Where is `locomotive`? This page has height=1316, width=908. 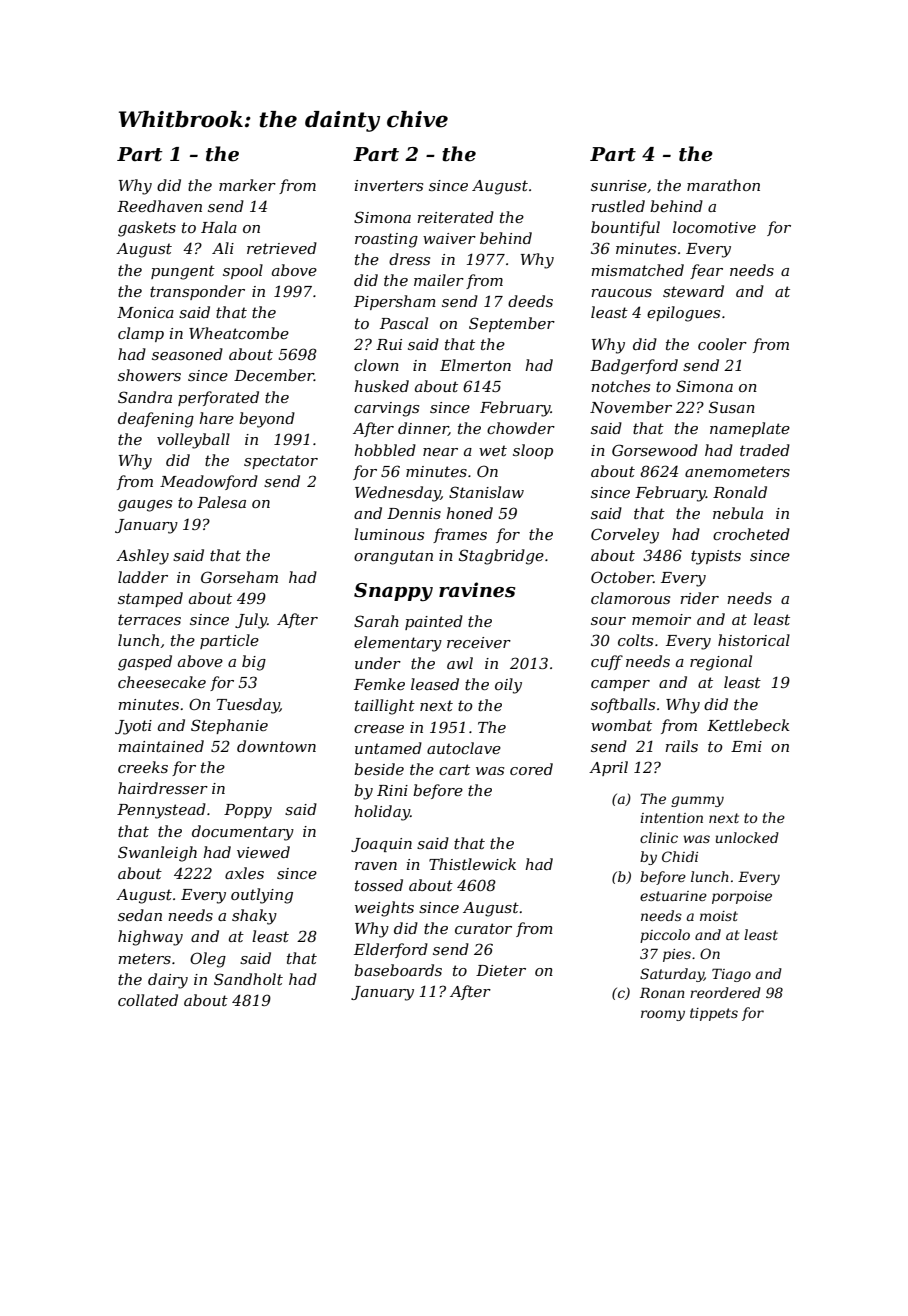
locomotive is located at coordinates (714, 227).
